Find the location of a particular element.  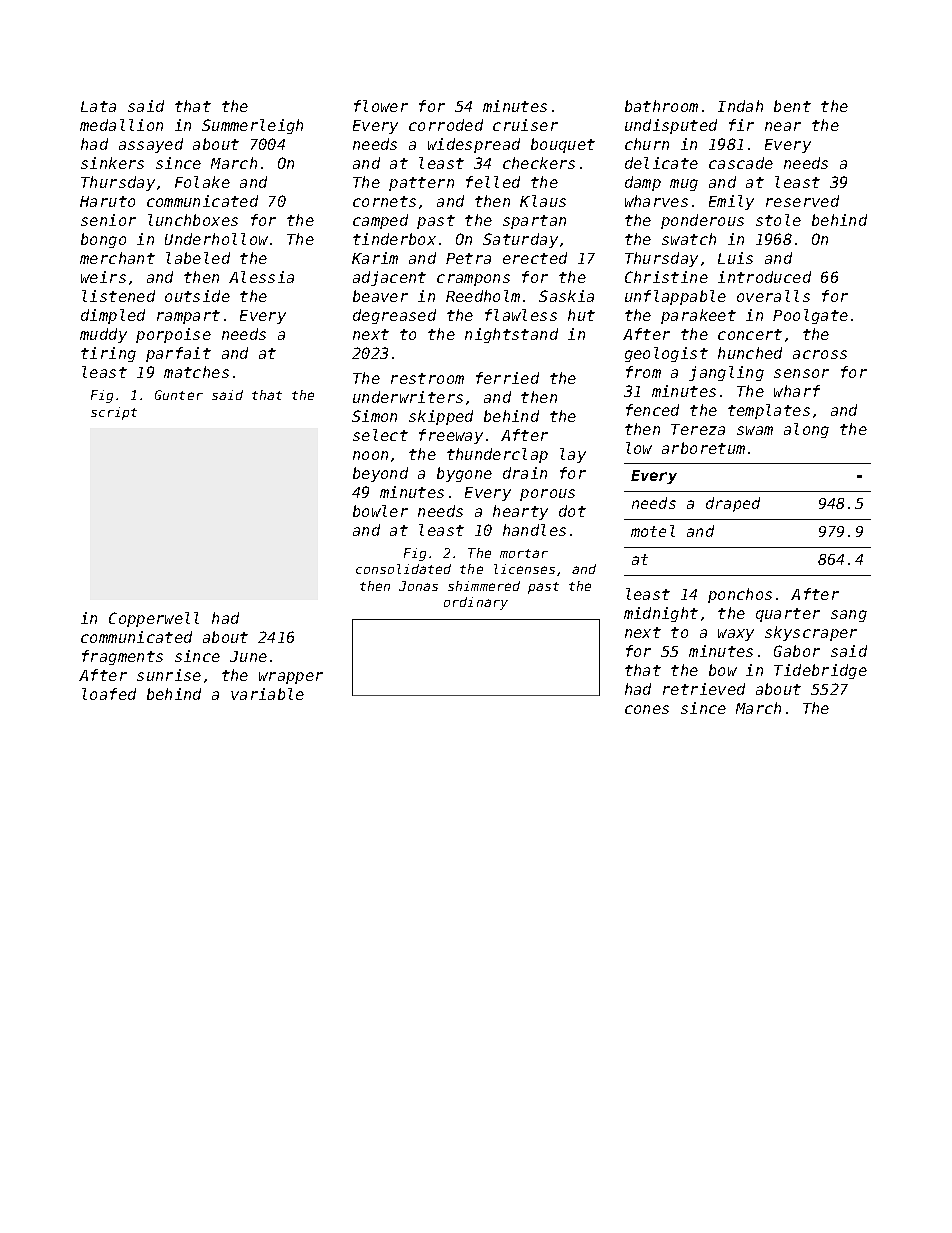

flower is located at coordinates (381, 106).
